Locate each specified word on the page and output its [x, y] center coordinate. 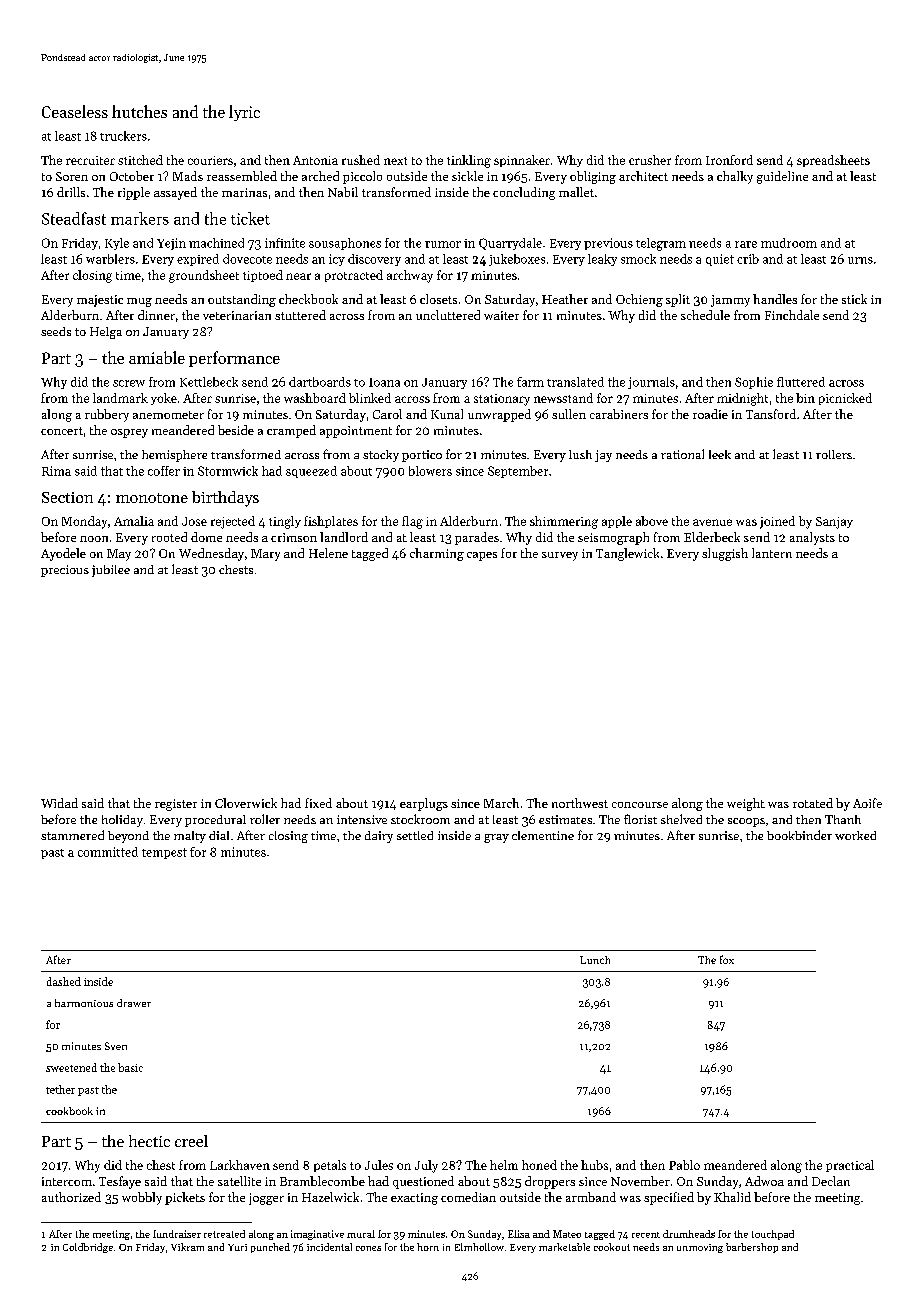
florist [640, 819]
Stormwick [228, 471]
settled [415, 835]
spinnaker [522, 161]
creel [191, 1141]
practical [850, 1166]
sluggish [725, 554]
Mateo [567, 1234]
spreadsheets [833, 161]
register [176, 805]
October [132, 176]
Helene [328, 553]
